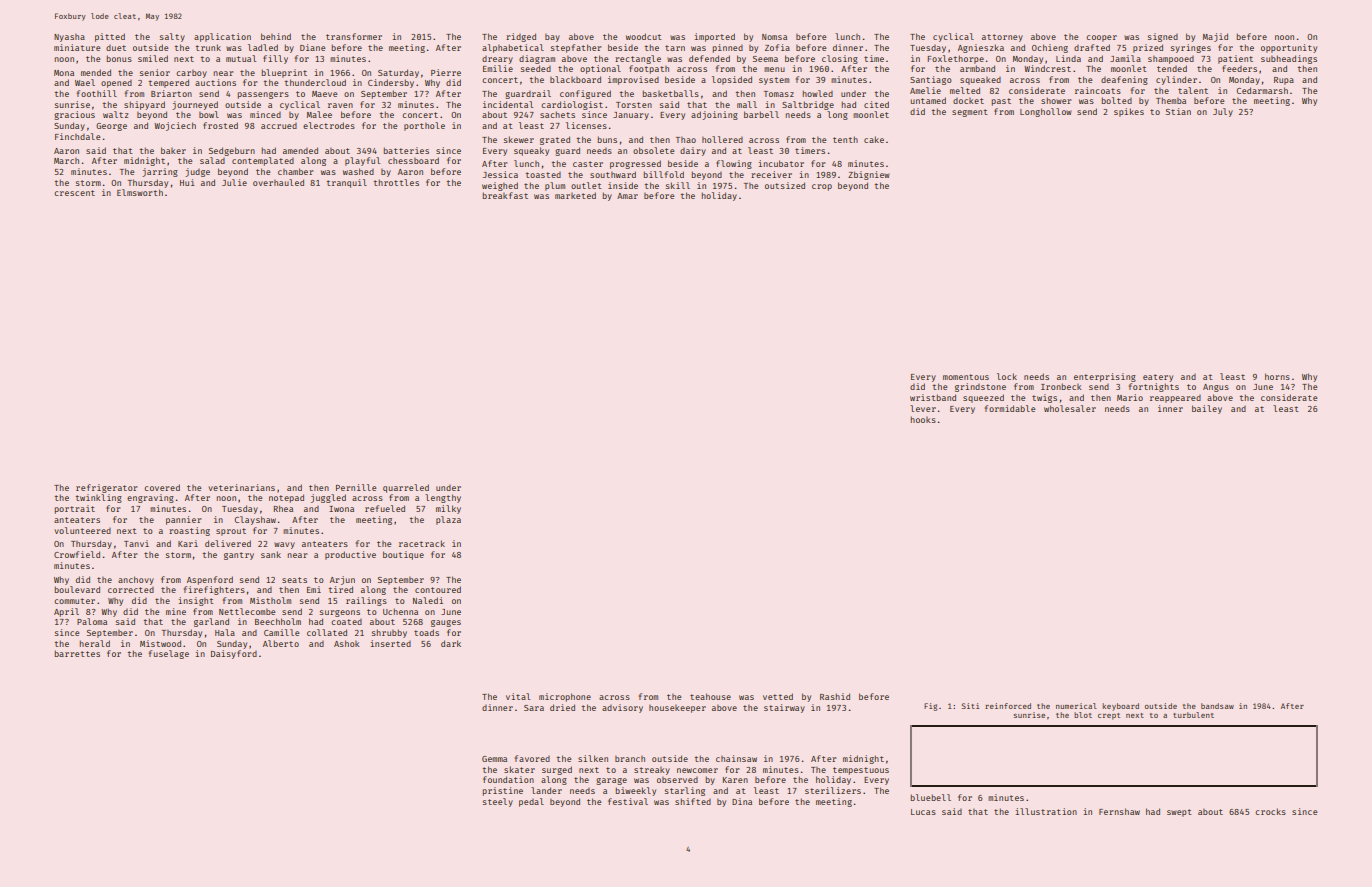 This page has width=1372, height=887. Describe the element at coordinates (546, 790) in the page. I see `lander` at that location.
